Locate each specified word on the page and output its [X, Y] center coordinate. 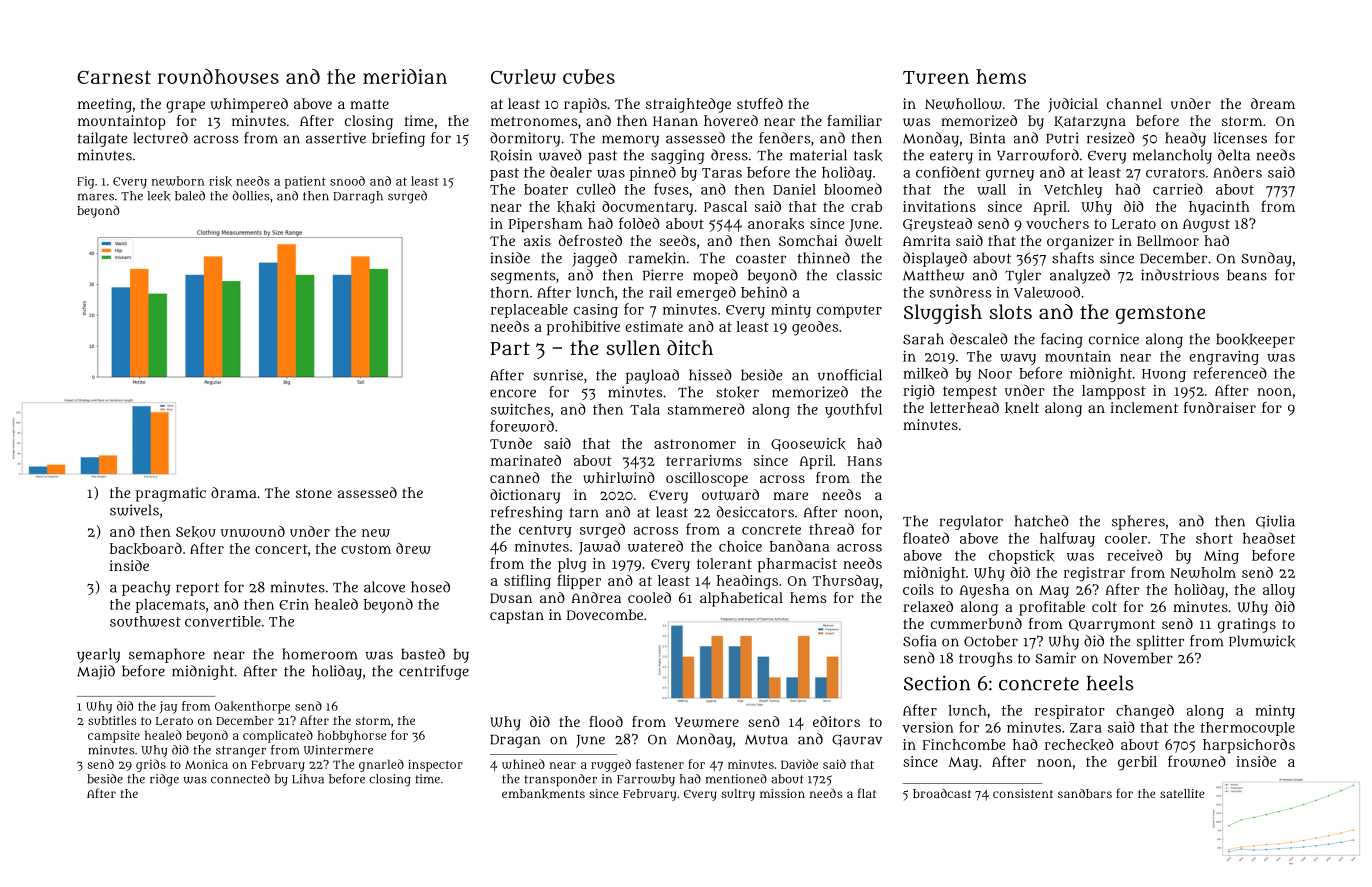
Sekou [196, 532]
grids [151, 765]
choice [740, 546]
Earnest [114, 77]
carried [1178, 189]
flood [606, 721]
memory [630, 141]
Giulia [1275, 522]
